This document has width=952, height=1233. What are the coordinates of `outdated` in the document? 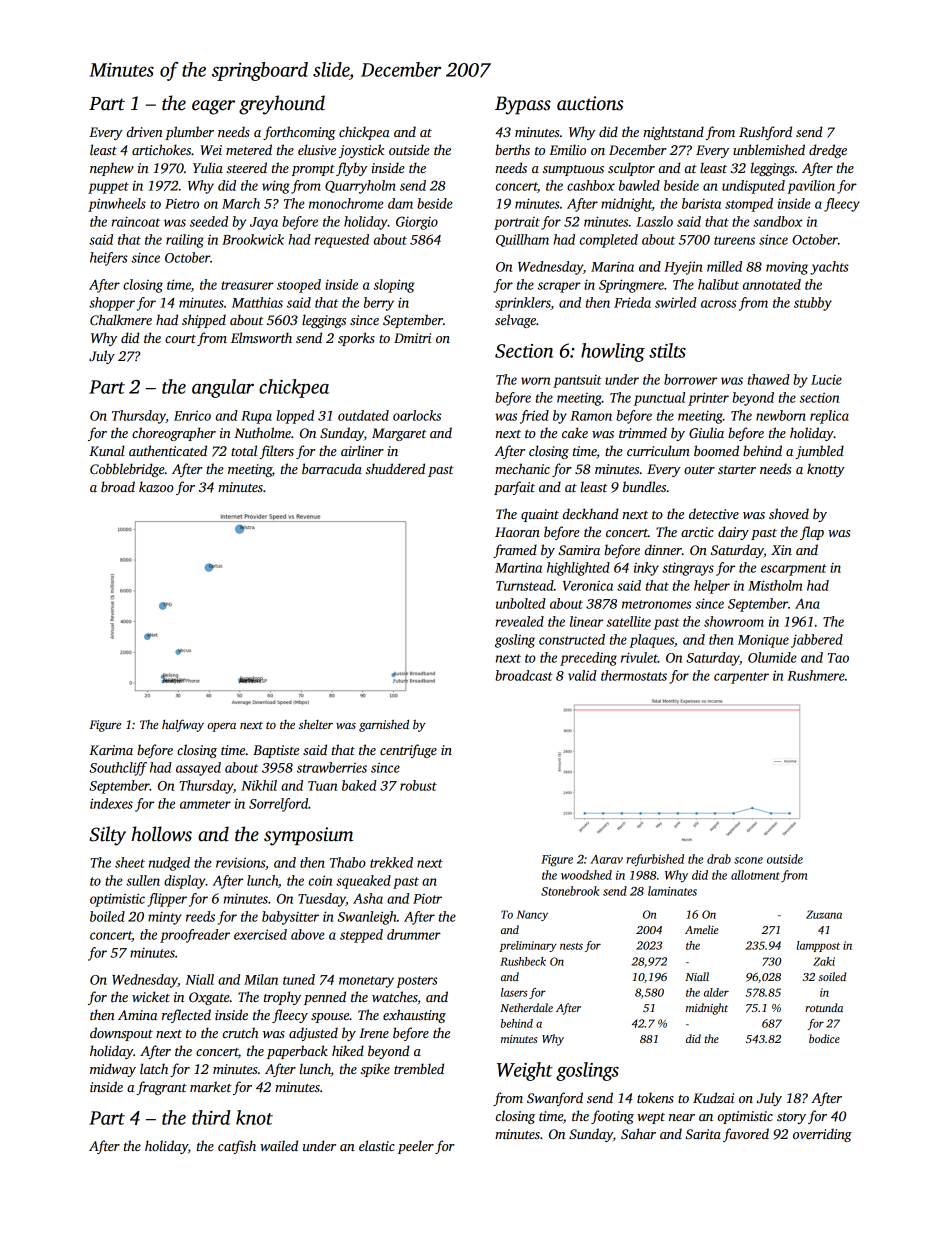 It's located at (363, 415).
